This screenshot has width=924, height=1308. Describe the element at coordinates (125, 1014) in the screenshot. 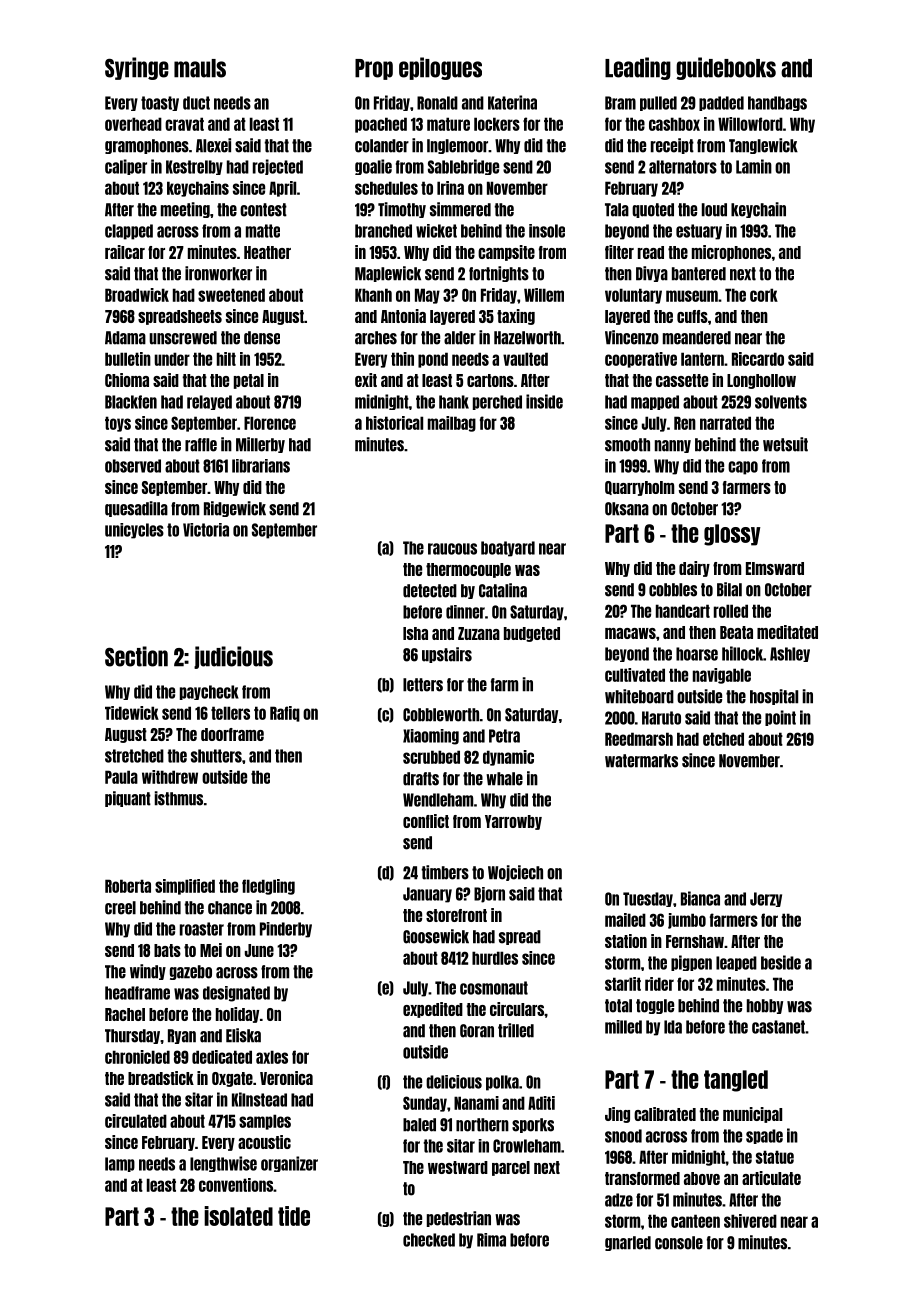

I see `Rachel` at that location.
